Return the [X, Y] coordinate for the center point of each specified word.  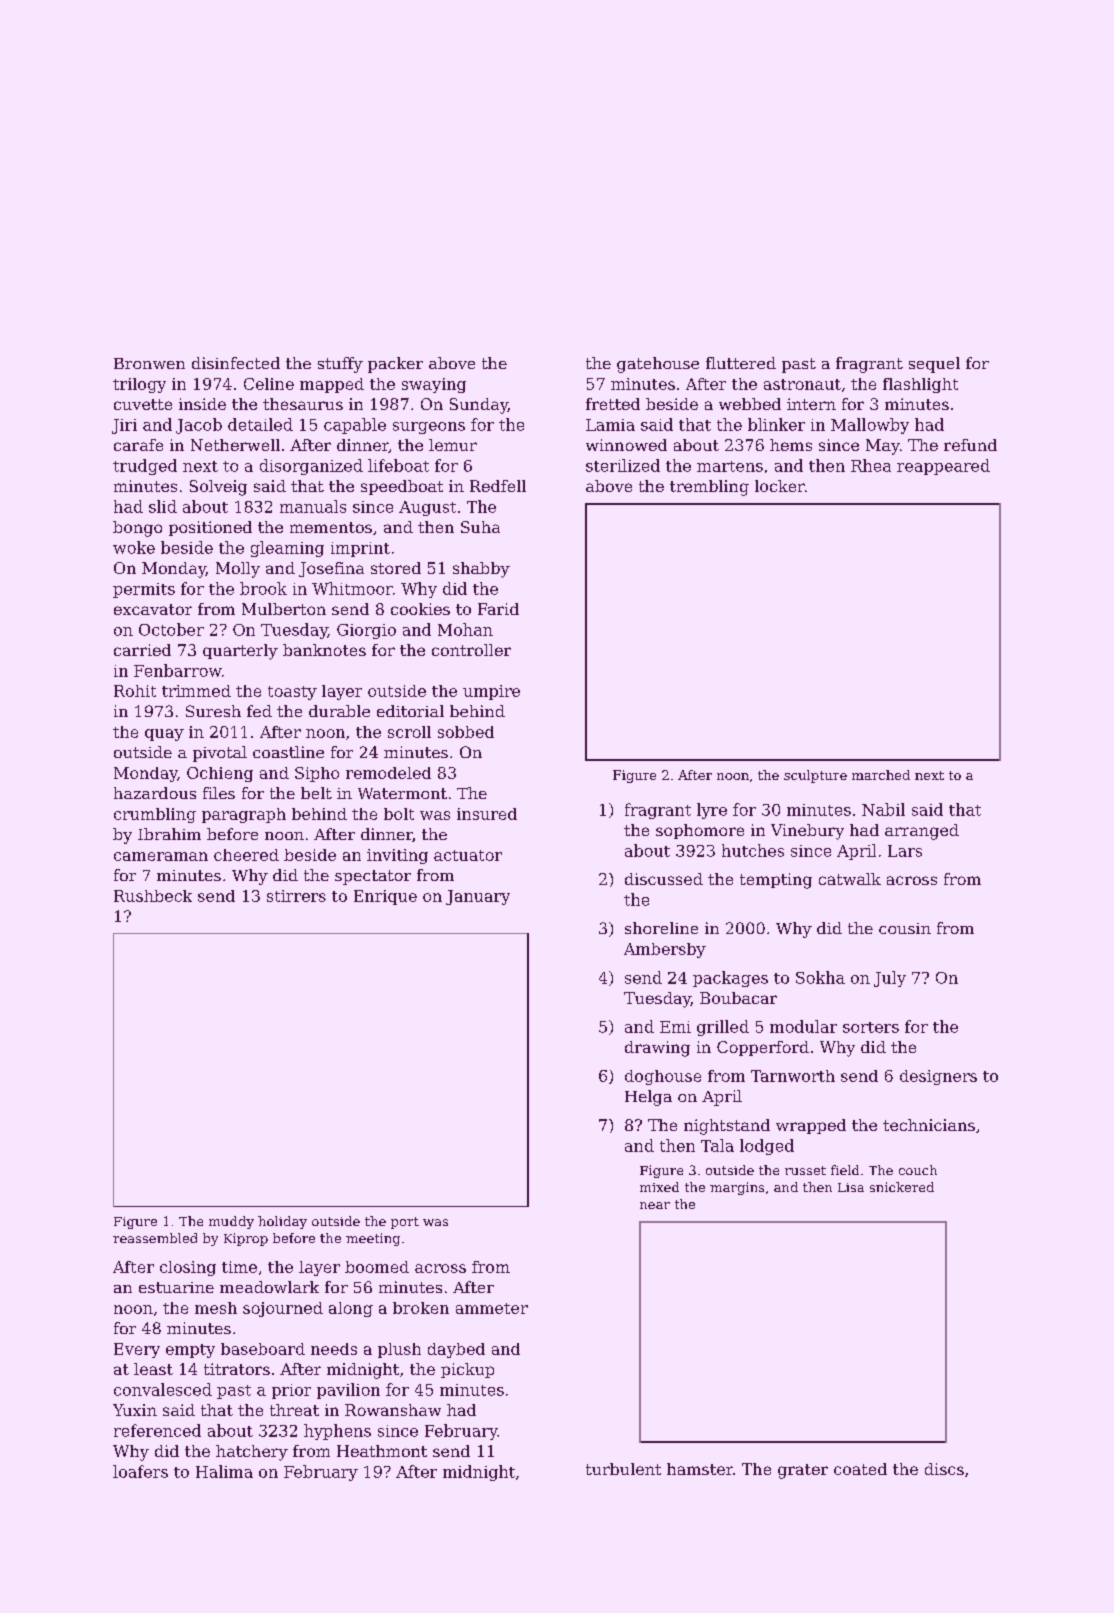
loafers [140, 1471]
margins [737, 1188]
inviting [397, 856]
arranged [922, 832]
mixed [659, 1187]
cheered [246, 855]
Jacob [199, 426]
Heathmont [382, 1451]
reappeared [943, 467]
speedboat [402, 487]
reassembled [155, 1238]
